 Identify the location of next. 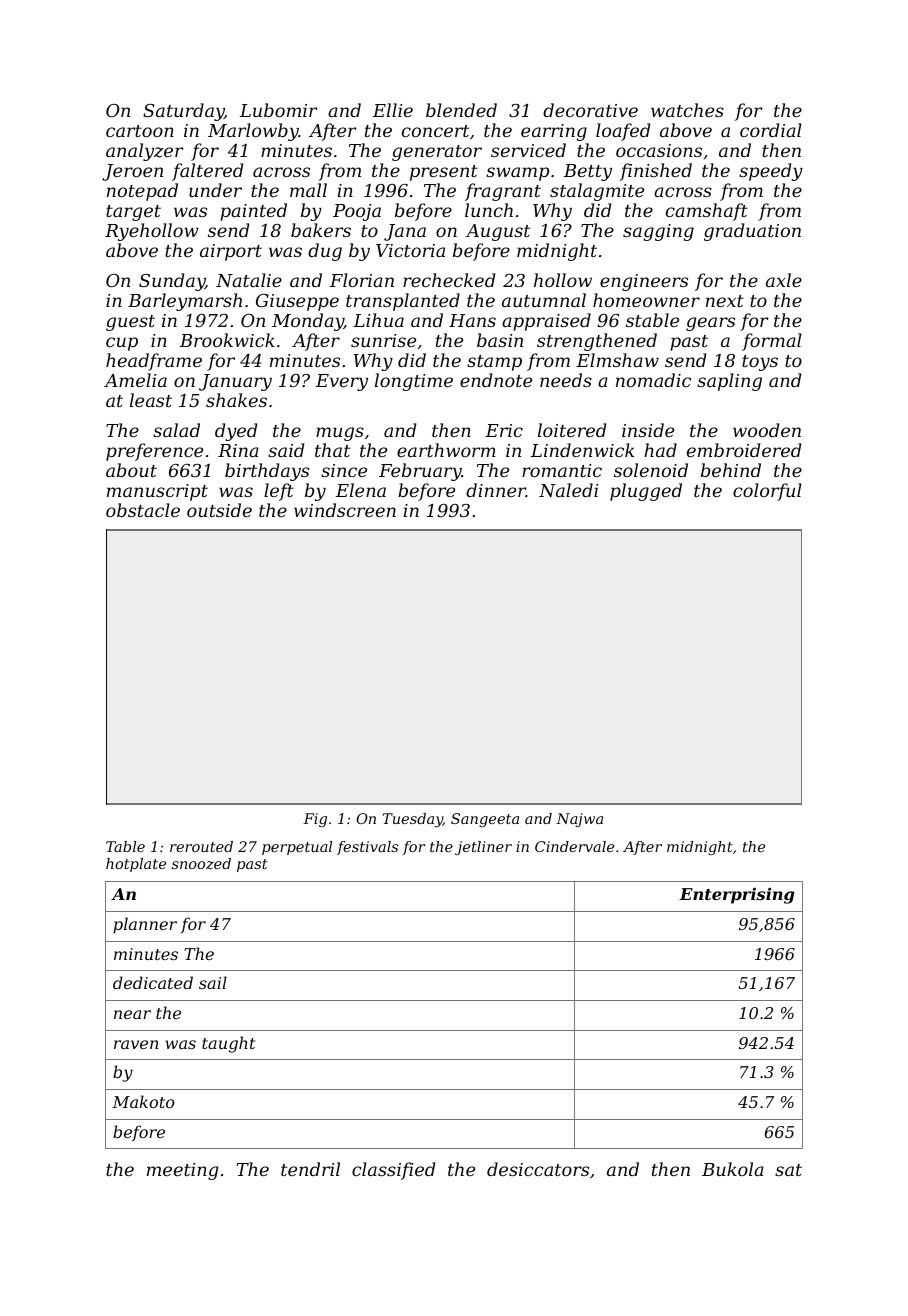
(725, 301).
